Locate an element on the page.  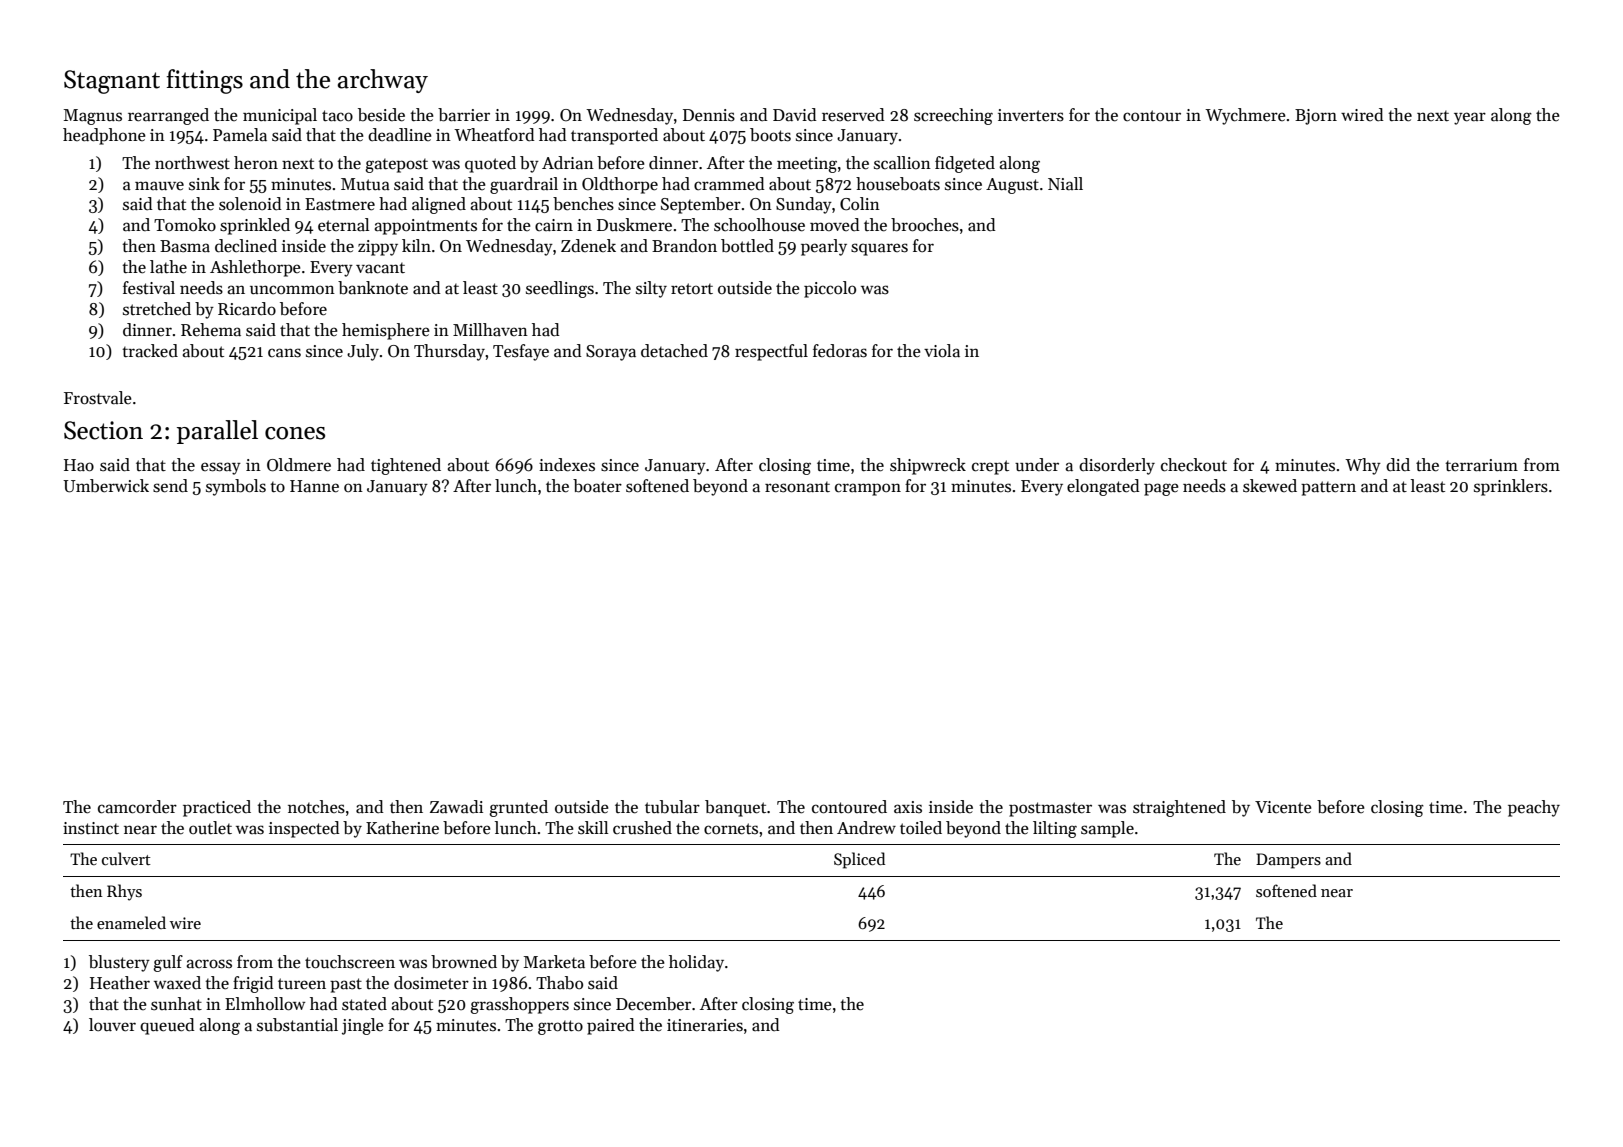
Bjorn is located at coordinates (1316, 117).
